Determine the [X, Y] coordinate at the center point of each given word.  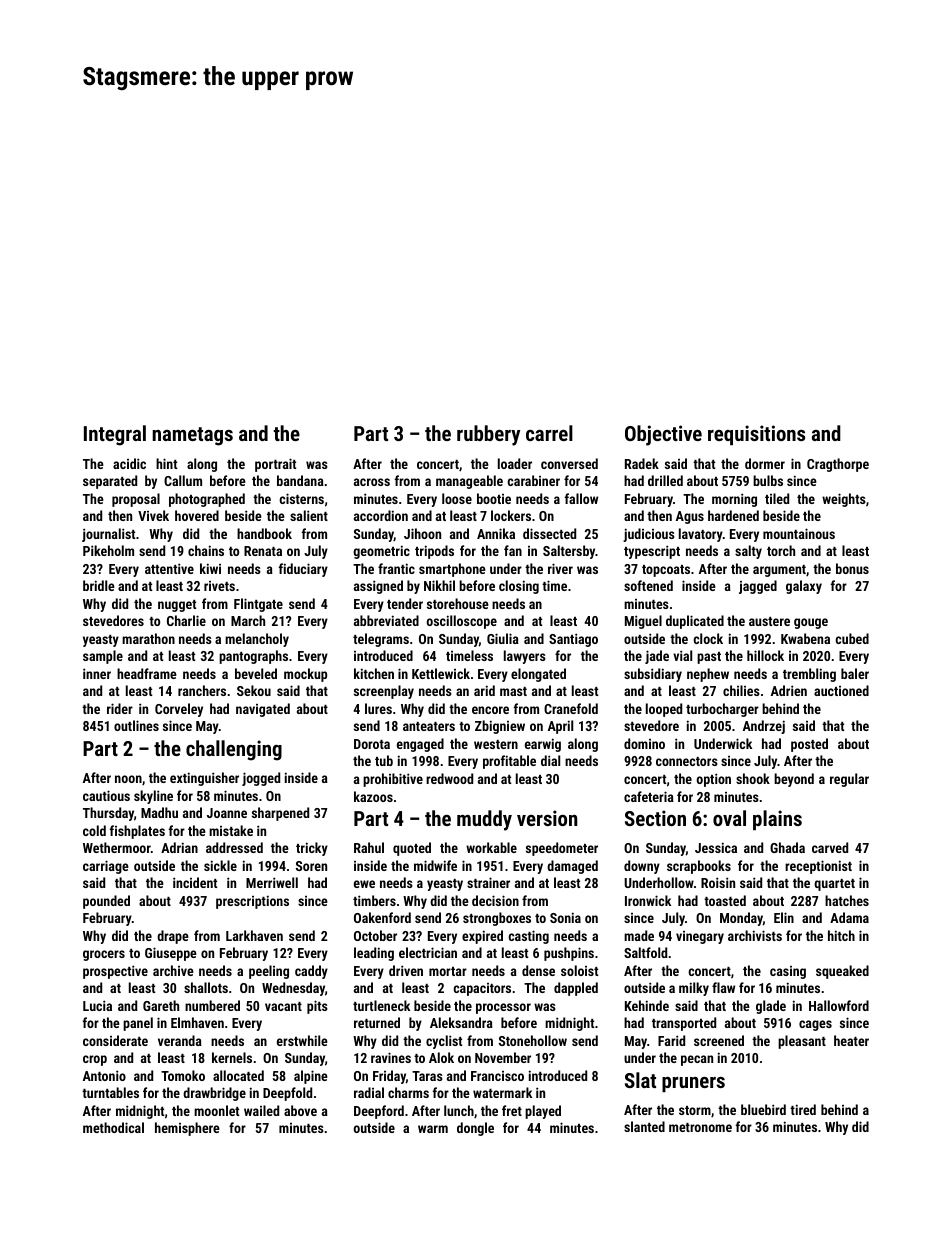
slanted [644, 1126]
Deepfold [287, 1094]
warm [433, 1129]
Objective [663, 435]
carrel [549, 433]
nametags [192, 436]
